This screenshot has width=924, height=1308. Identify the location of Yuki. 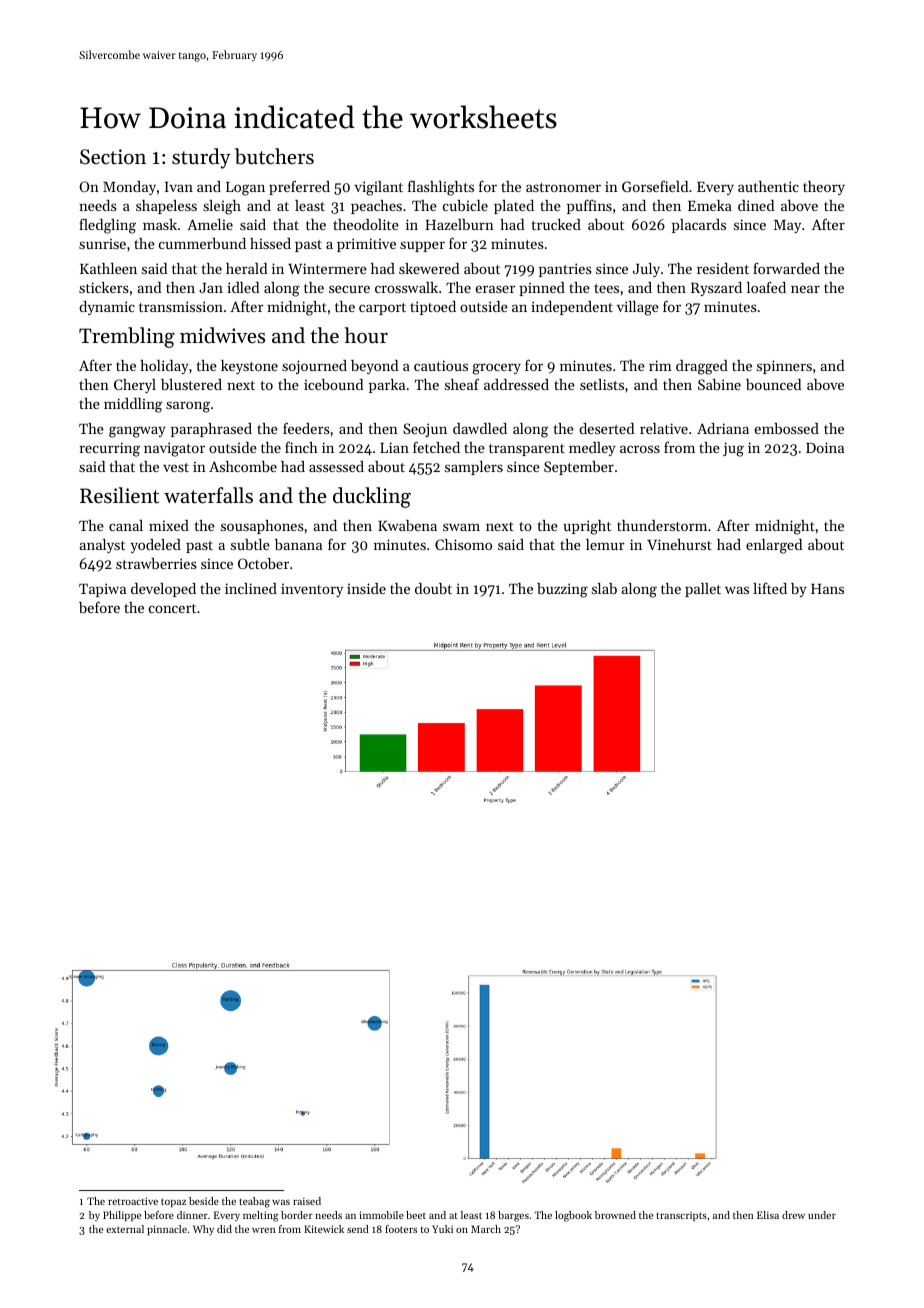
(442, 1229).
